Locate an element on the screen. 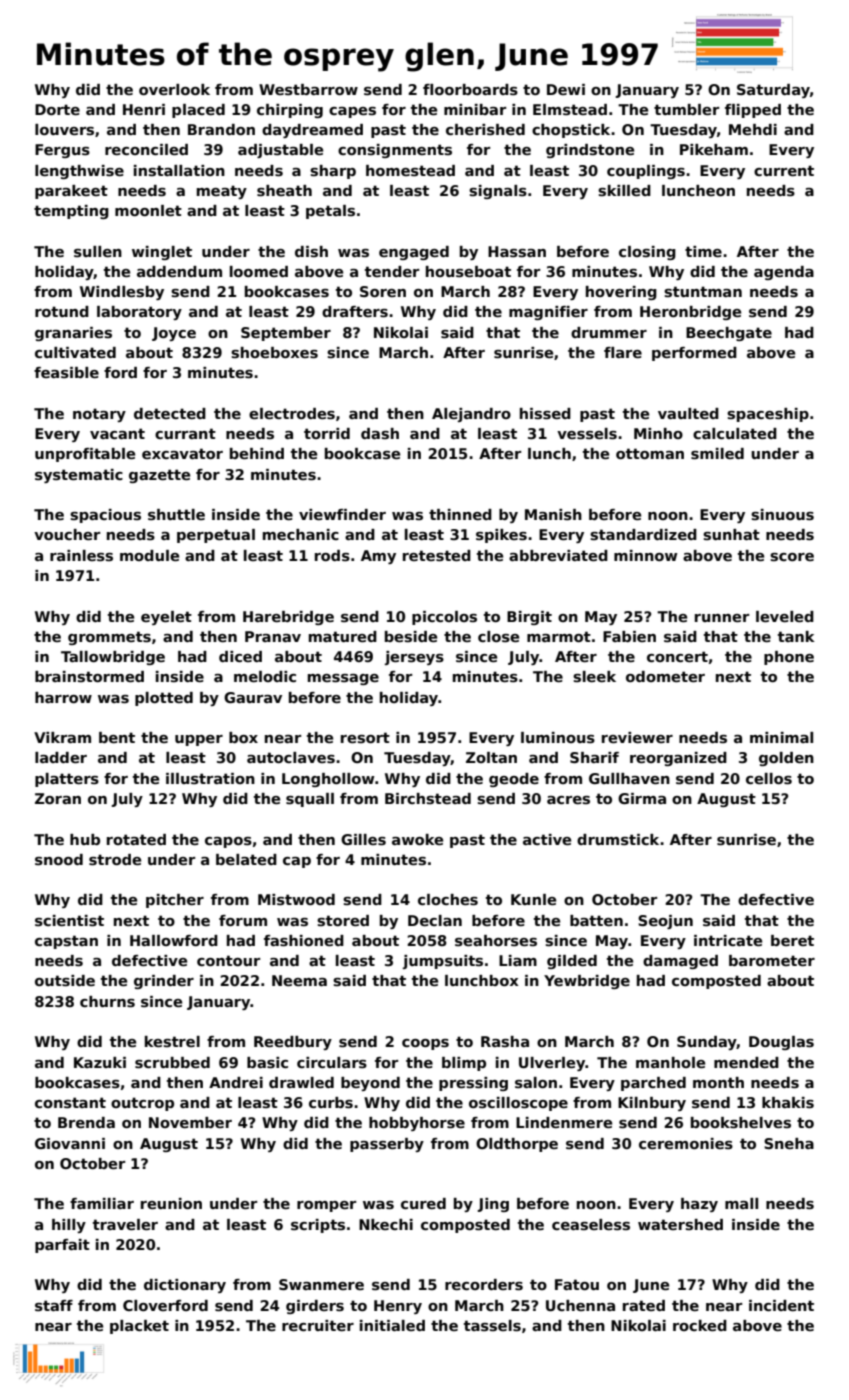 The width and height of the screenshot is (849, 1400). incident is located at coordinates (781, 1305).
